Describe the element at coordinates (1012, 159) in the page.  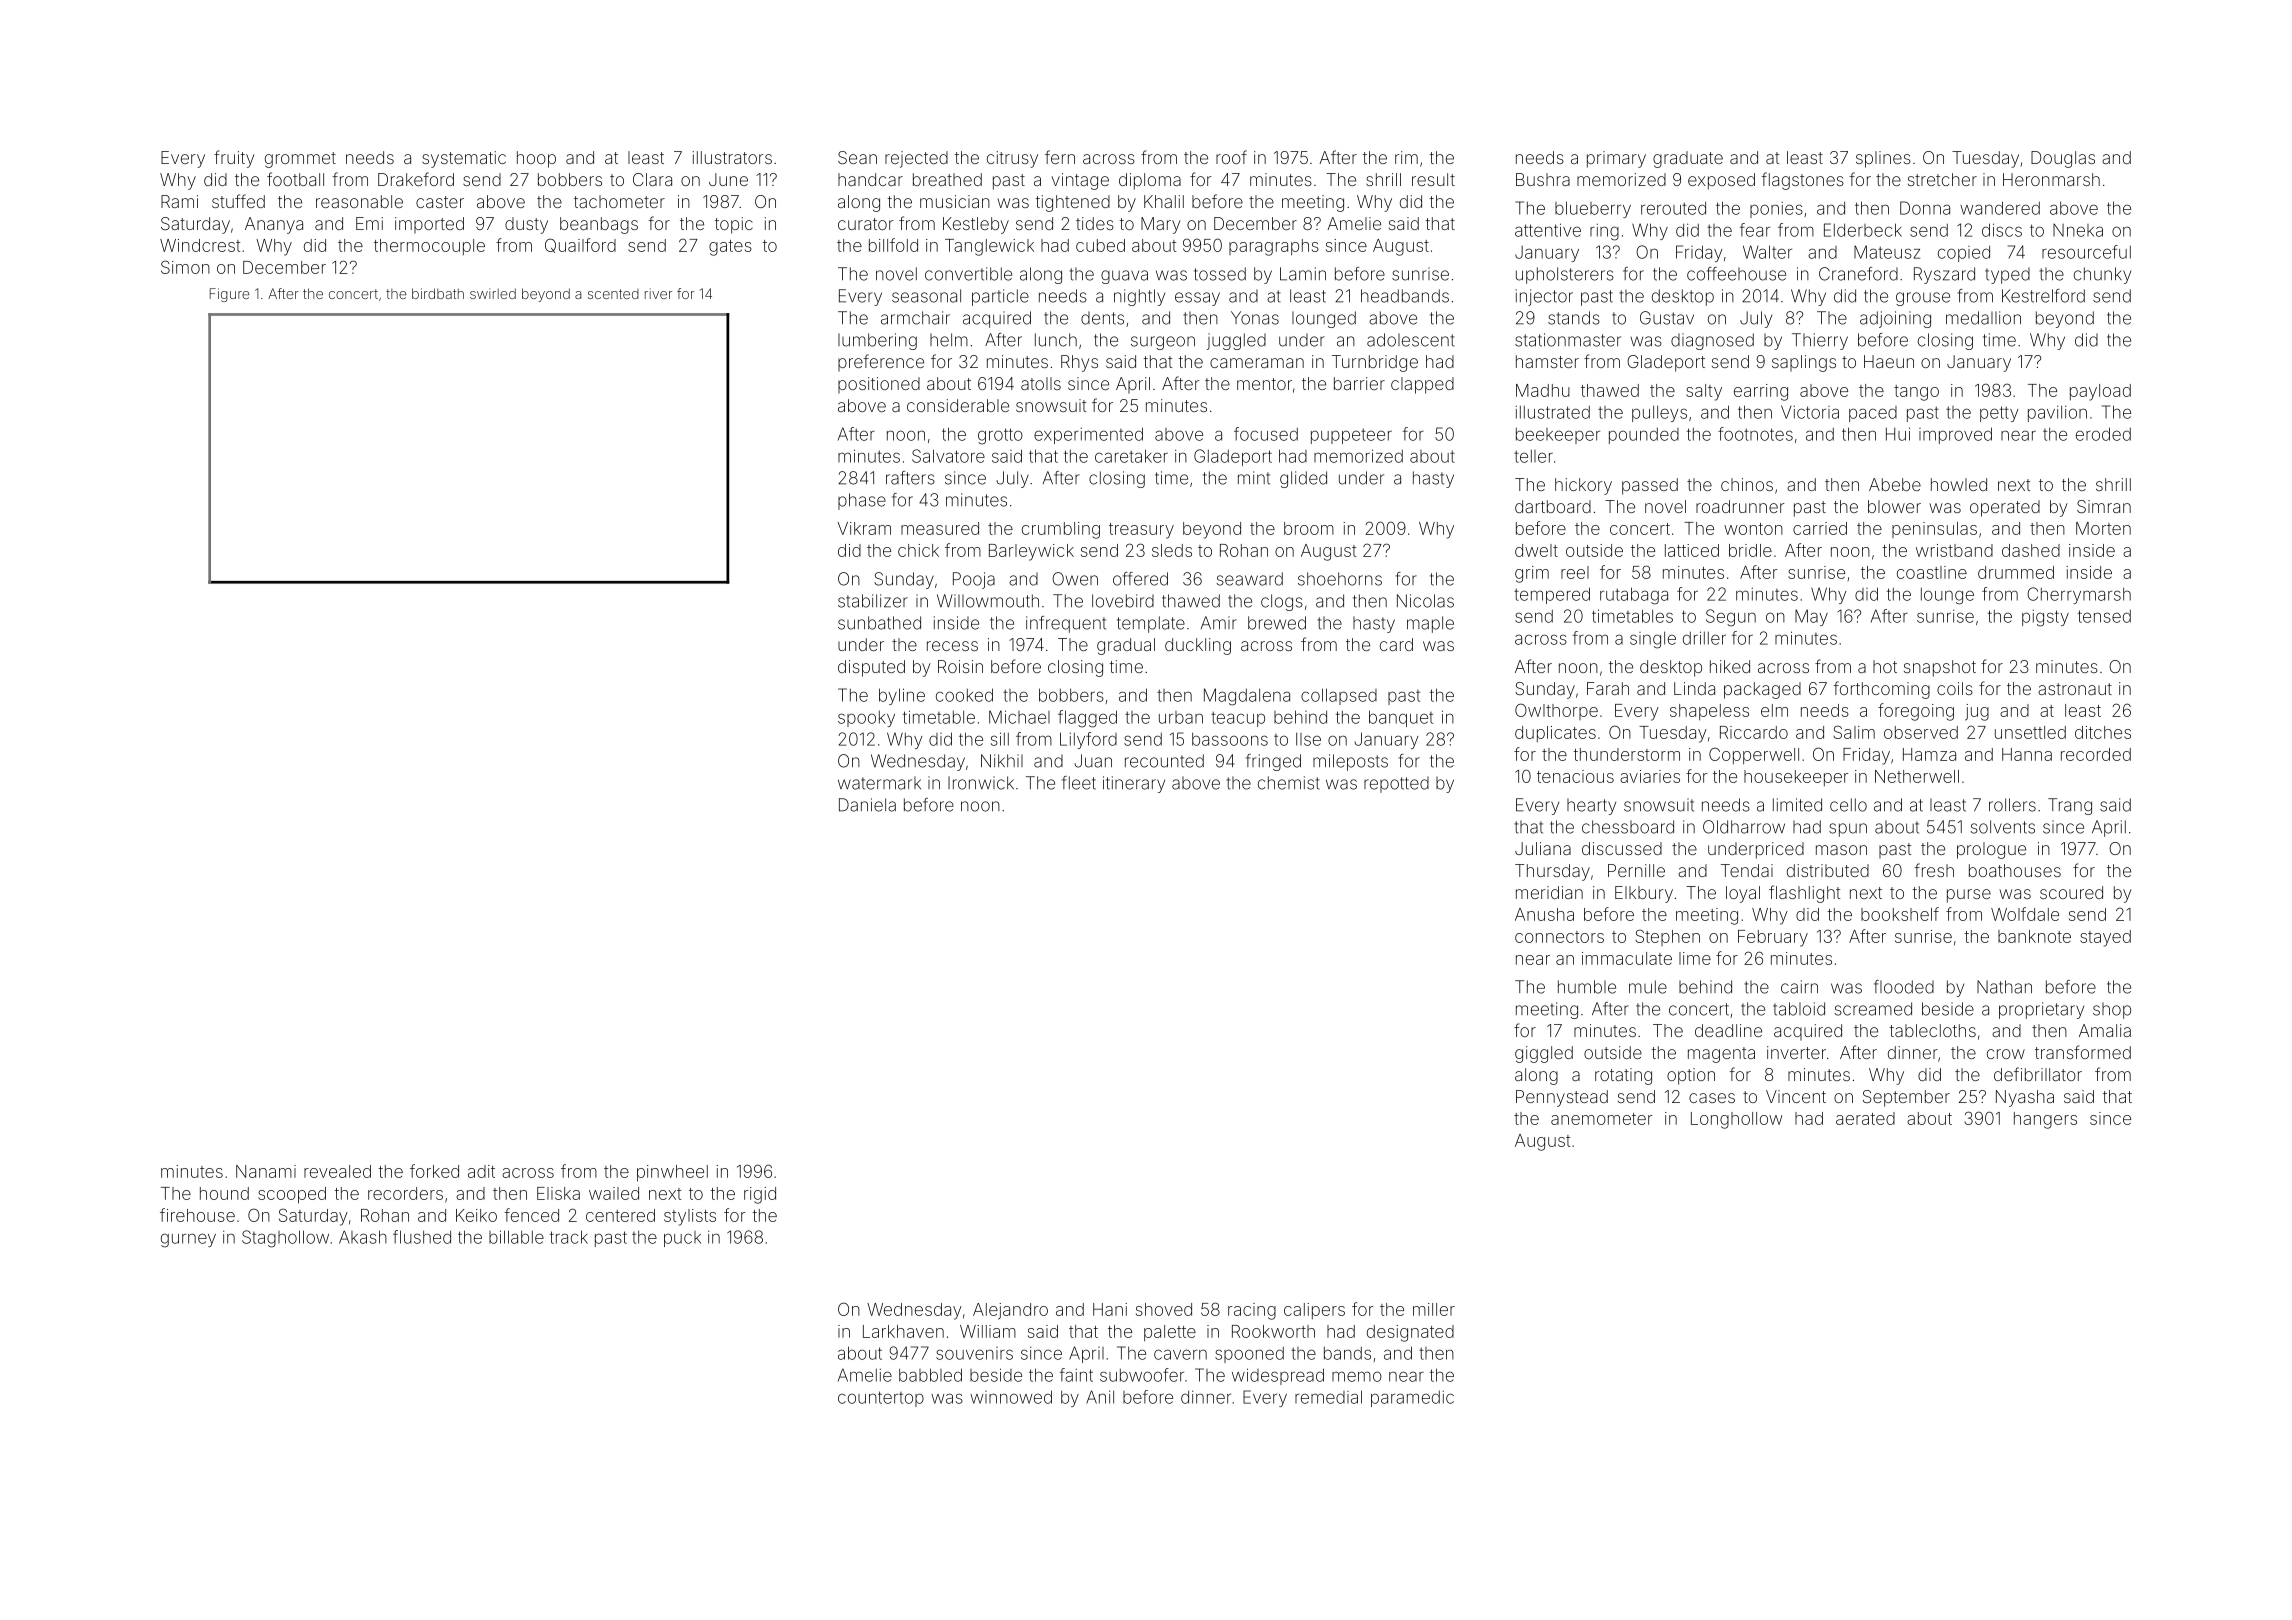
I see `citrusy` at that location.
